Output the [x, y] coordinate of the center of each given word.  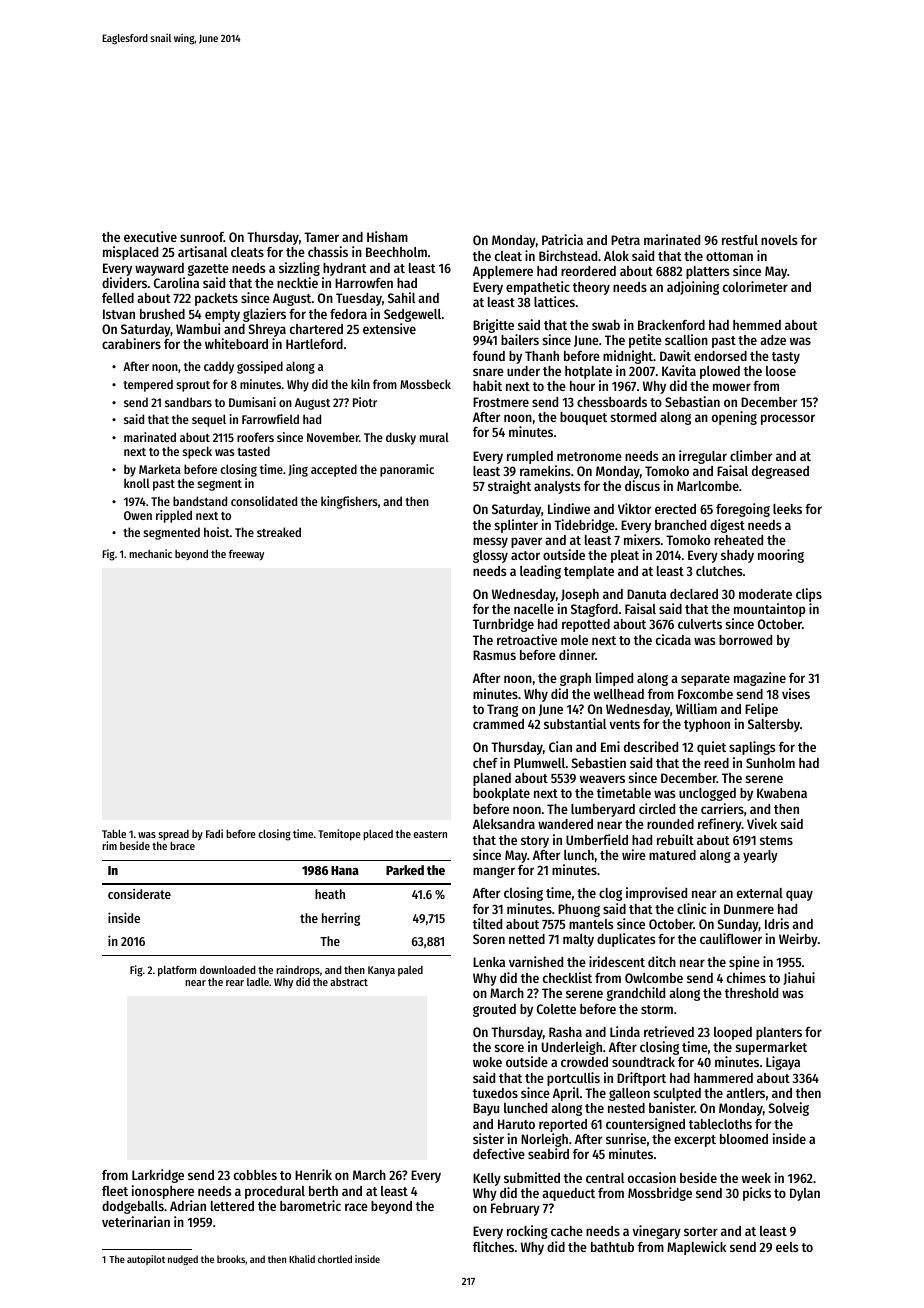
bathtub [612, 1247]
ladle [258, 982]
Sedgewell [412, 315]
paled [410, 971]
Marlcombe [708, 486]
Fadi [214, 833]
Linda [625, 1031]
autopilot [146, 1260]
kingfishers [349, 502]
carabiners [131, 343]
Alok [616, 256]
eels [787, 1247]
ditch [662, 961]
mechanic [150, 553]
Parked [405, 870]
